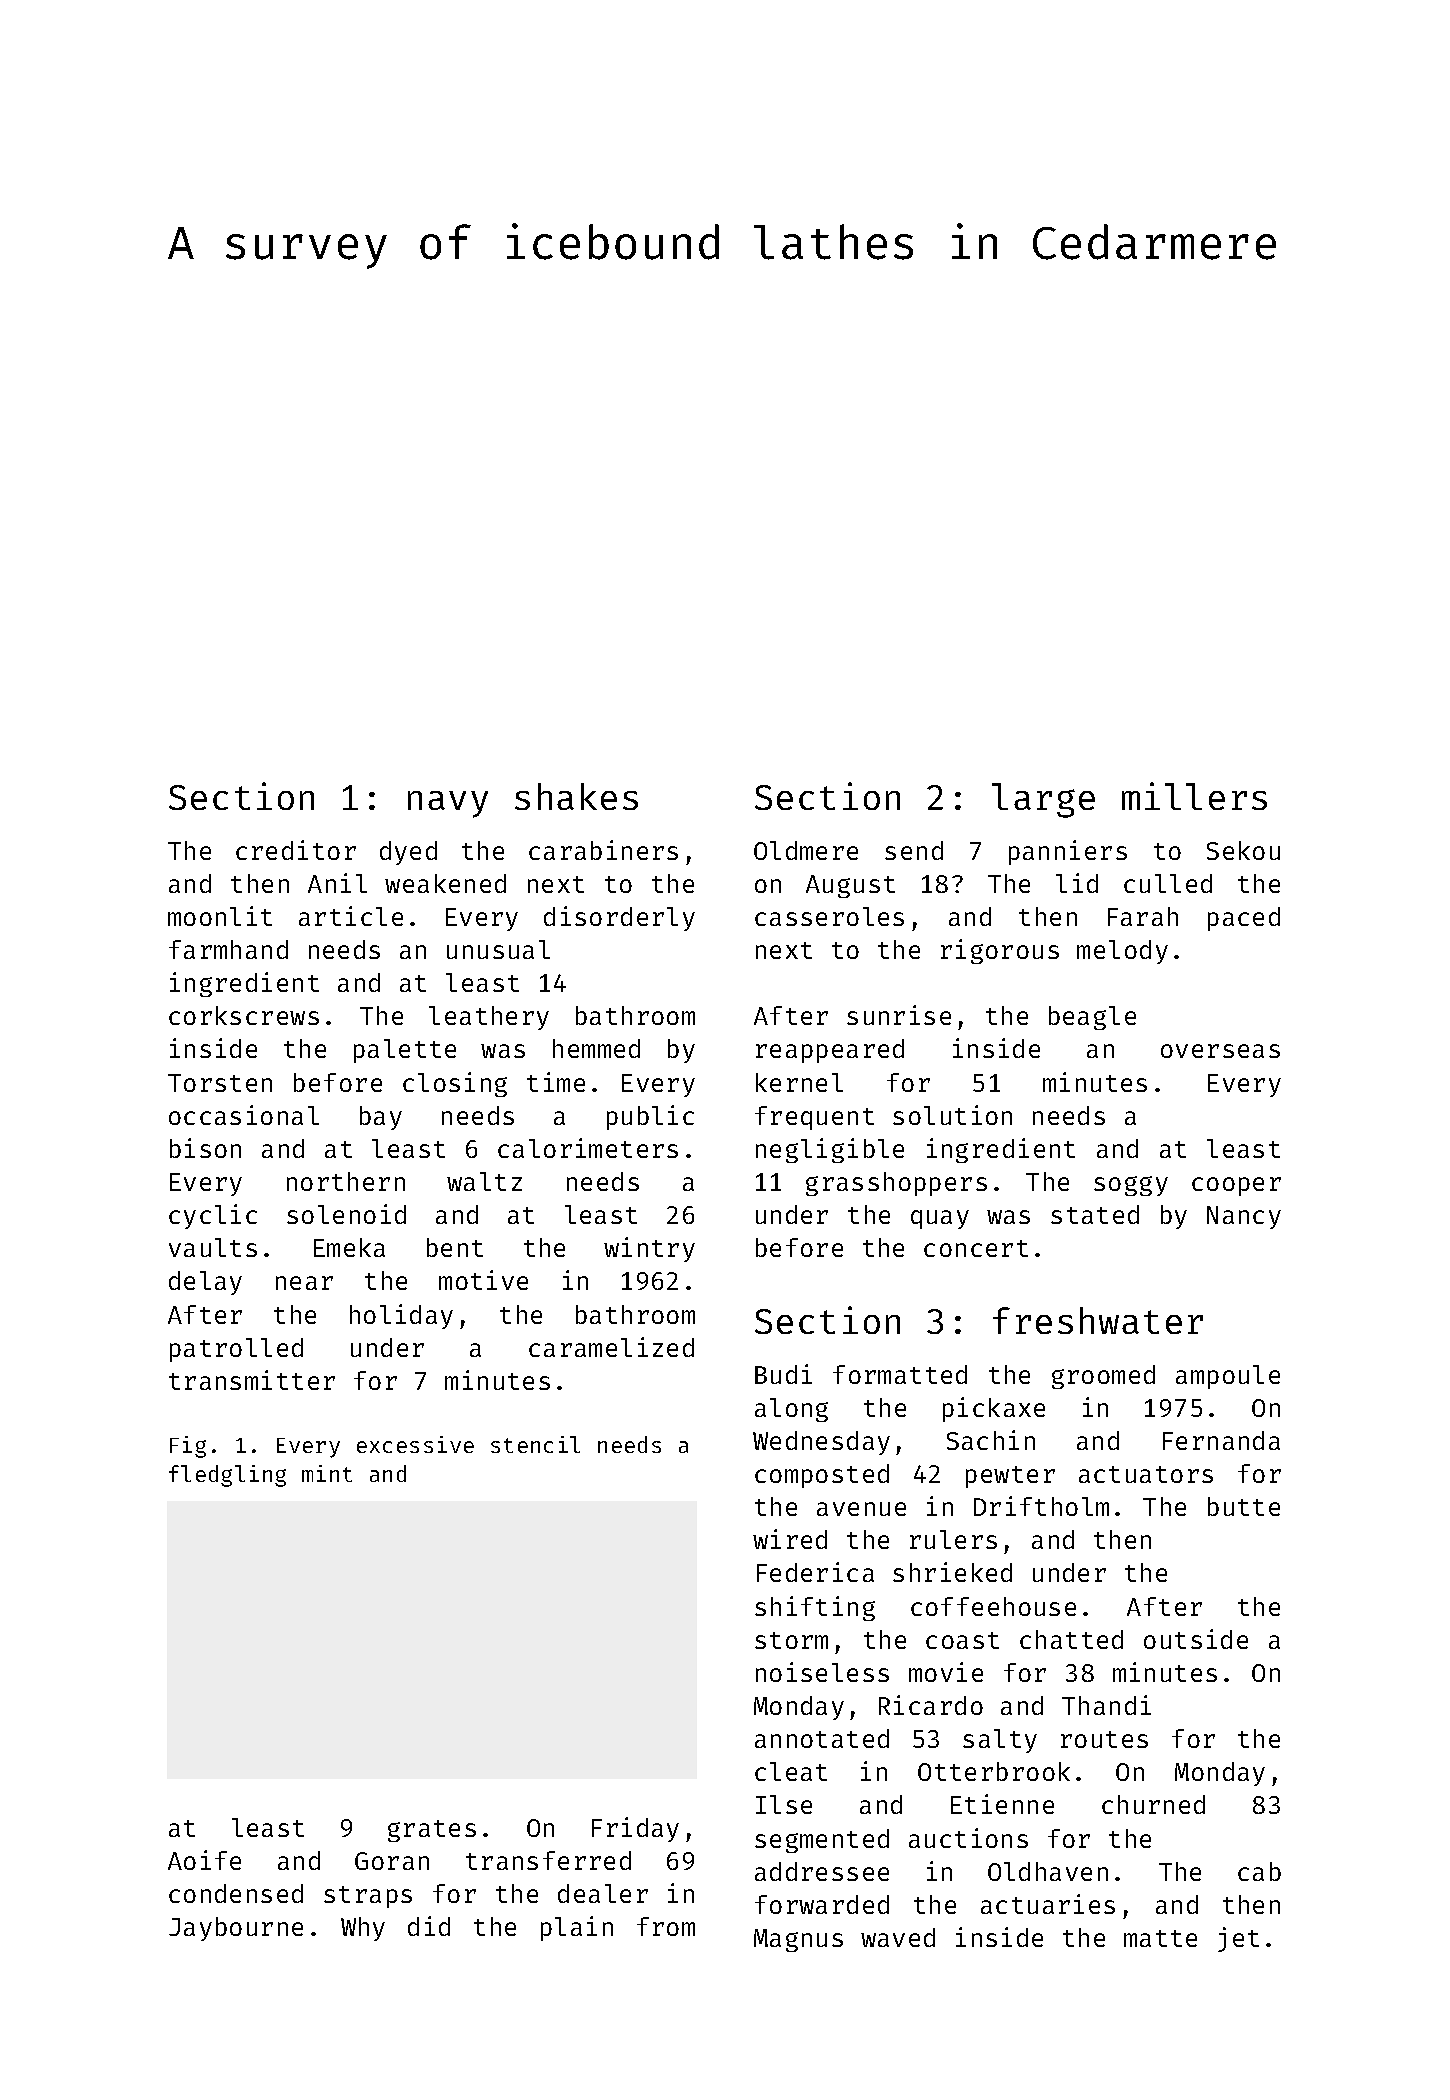 This screenshot has height=2100, width=1450. Describe the element at coordinates (304, 1283) in the screenshot. I see `near` at that location.
